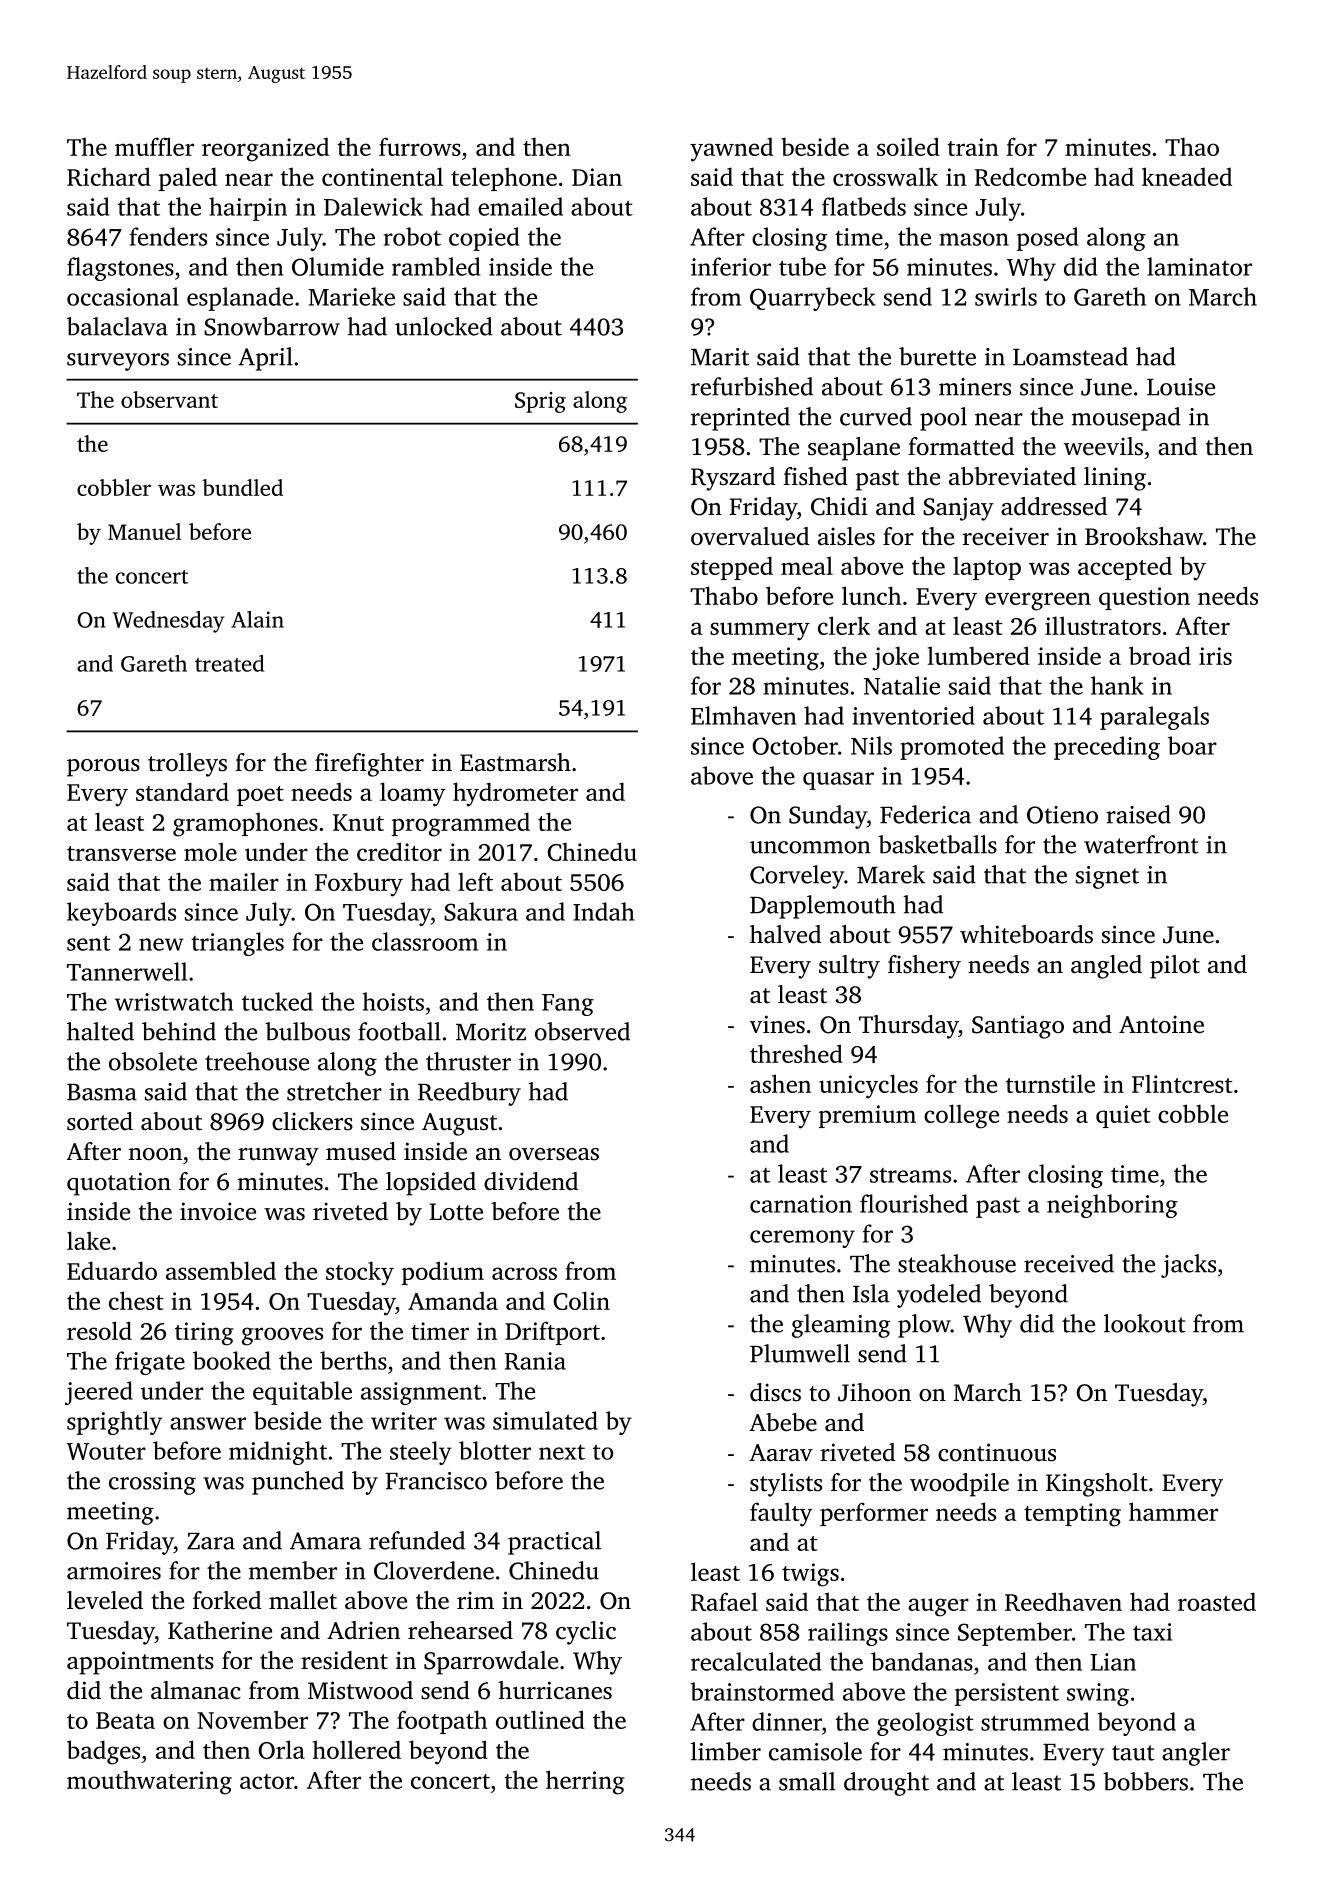 The height and width of the image is (1878, 1328). I want to click on Elmhaven, so click(743, 715).
